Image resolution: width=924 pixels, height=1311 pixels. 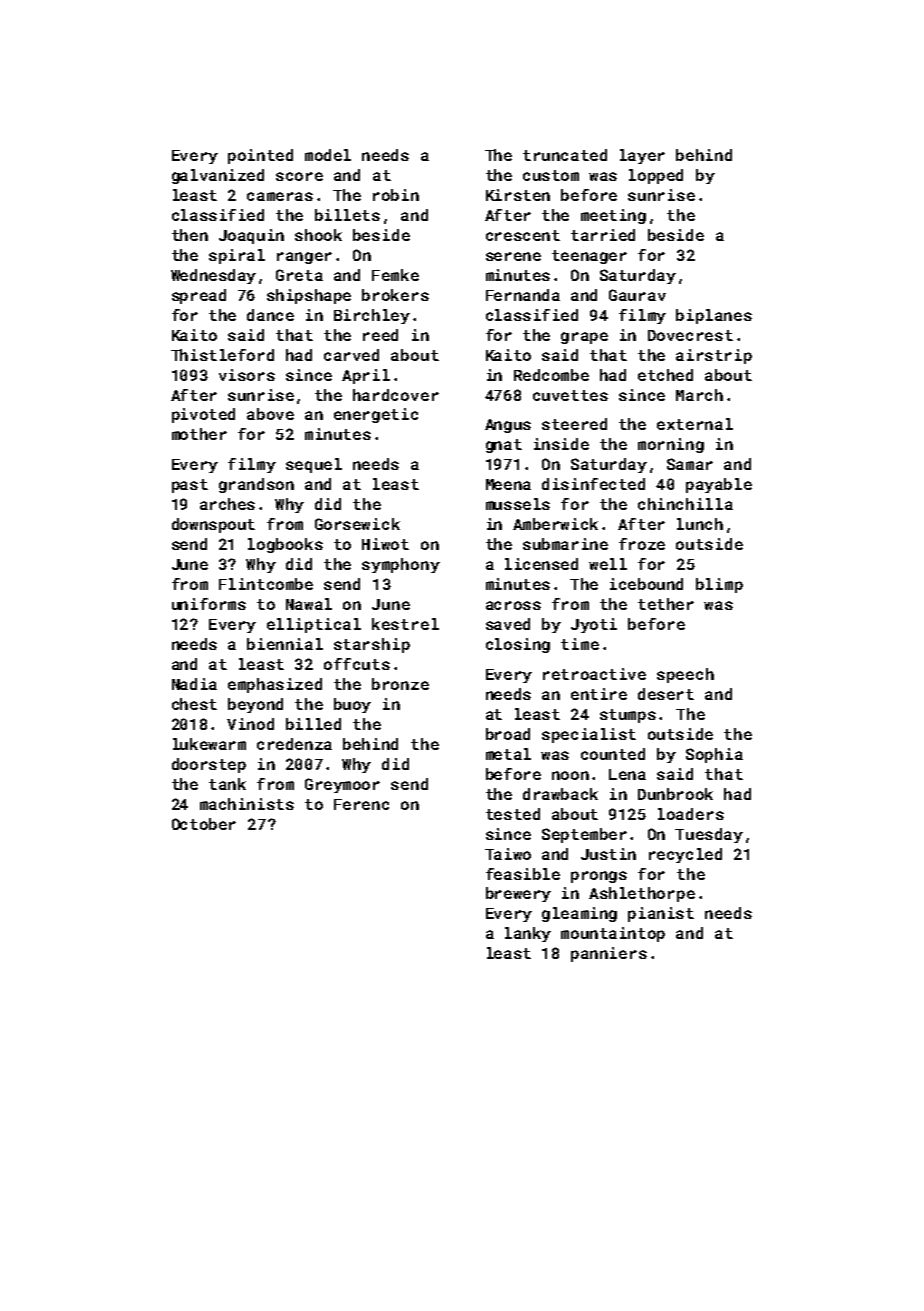 What do you see at coordinates (642, 156) in the image?
I see `layer` at bounding box center [642, 156].
